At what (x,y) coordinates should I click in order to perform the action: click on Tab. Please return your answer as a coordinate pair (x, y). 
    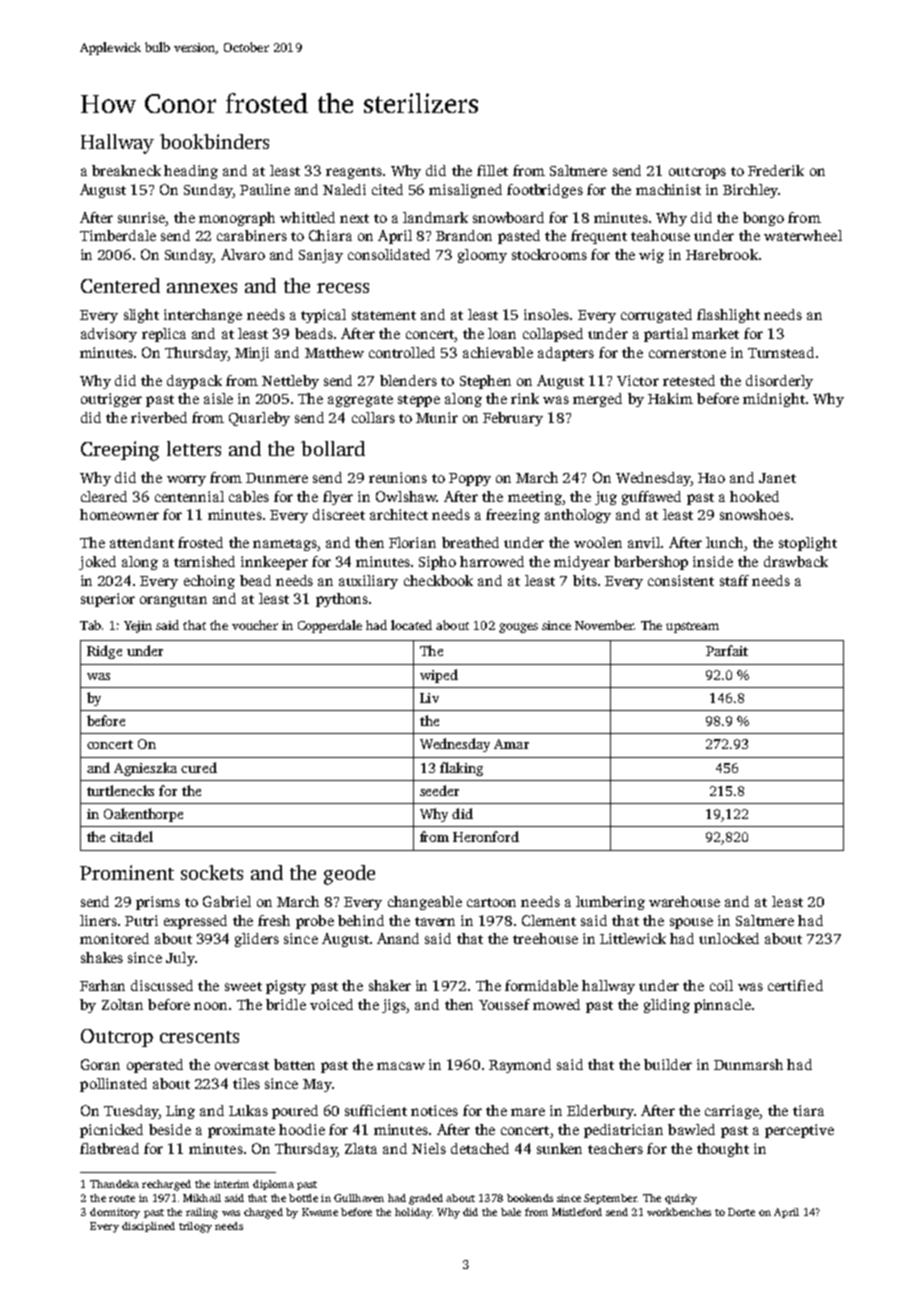
    Looking at the image, I should click on (90, 625).
